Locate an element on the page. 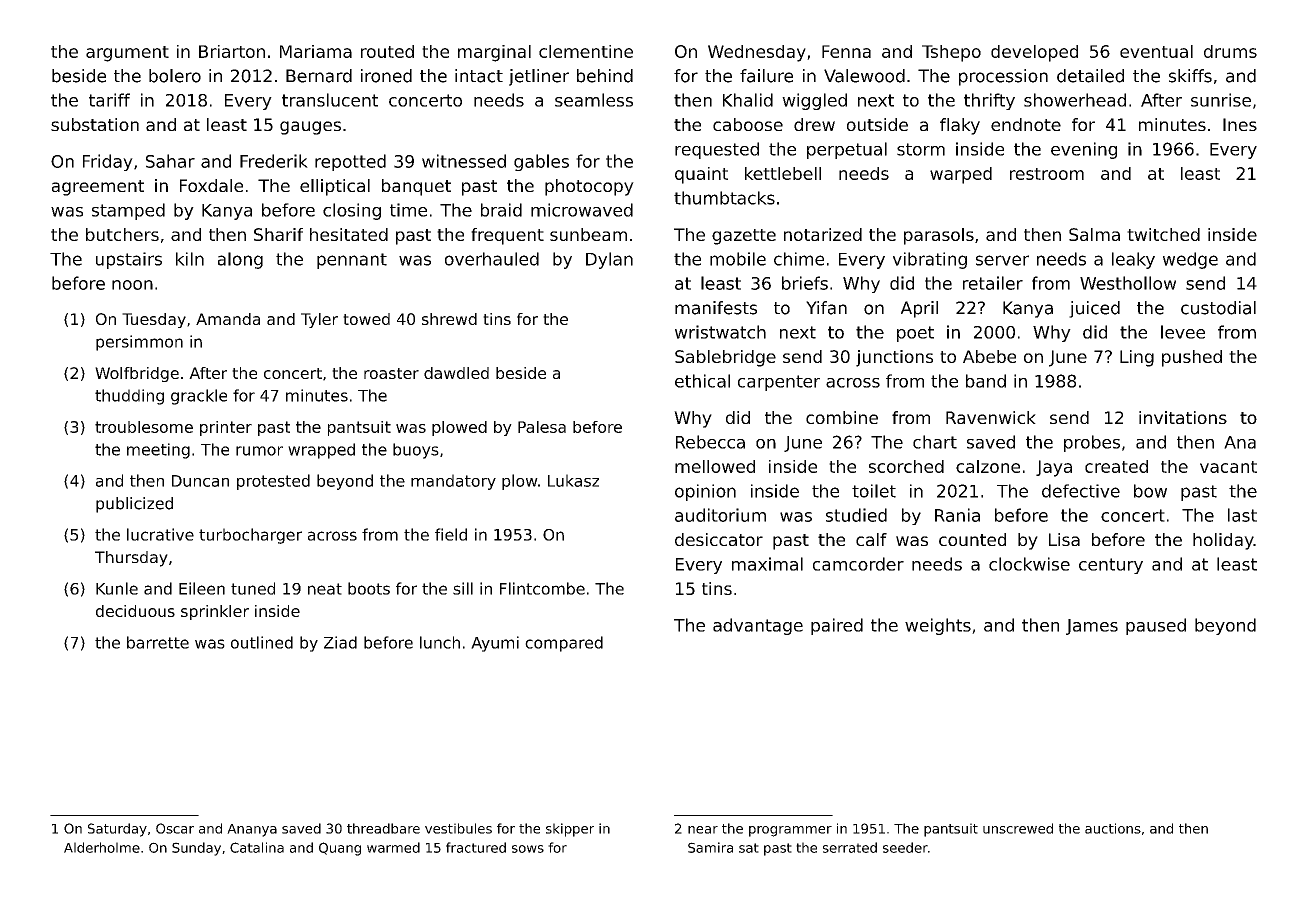  holiday is located at coordinates (1223, 541).
